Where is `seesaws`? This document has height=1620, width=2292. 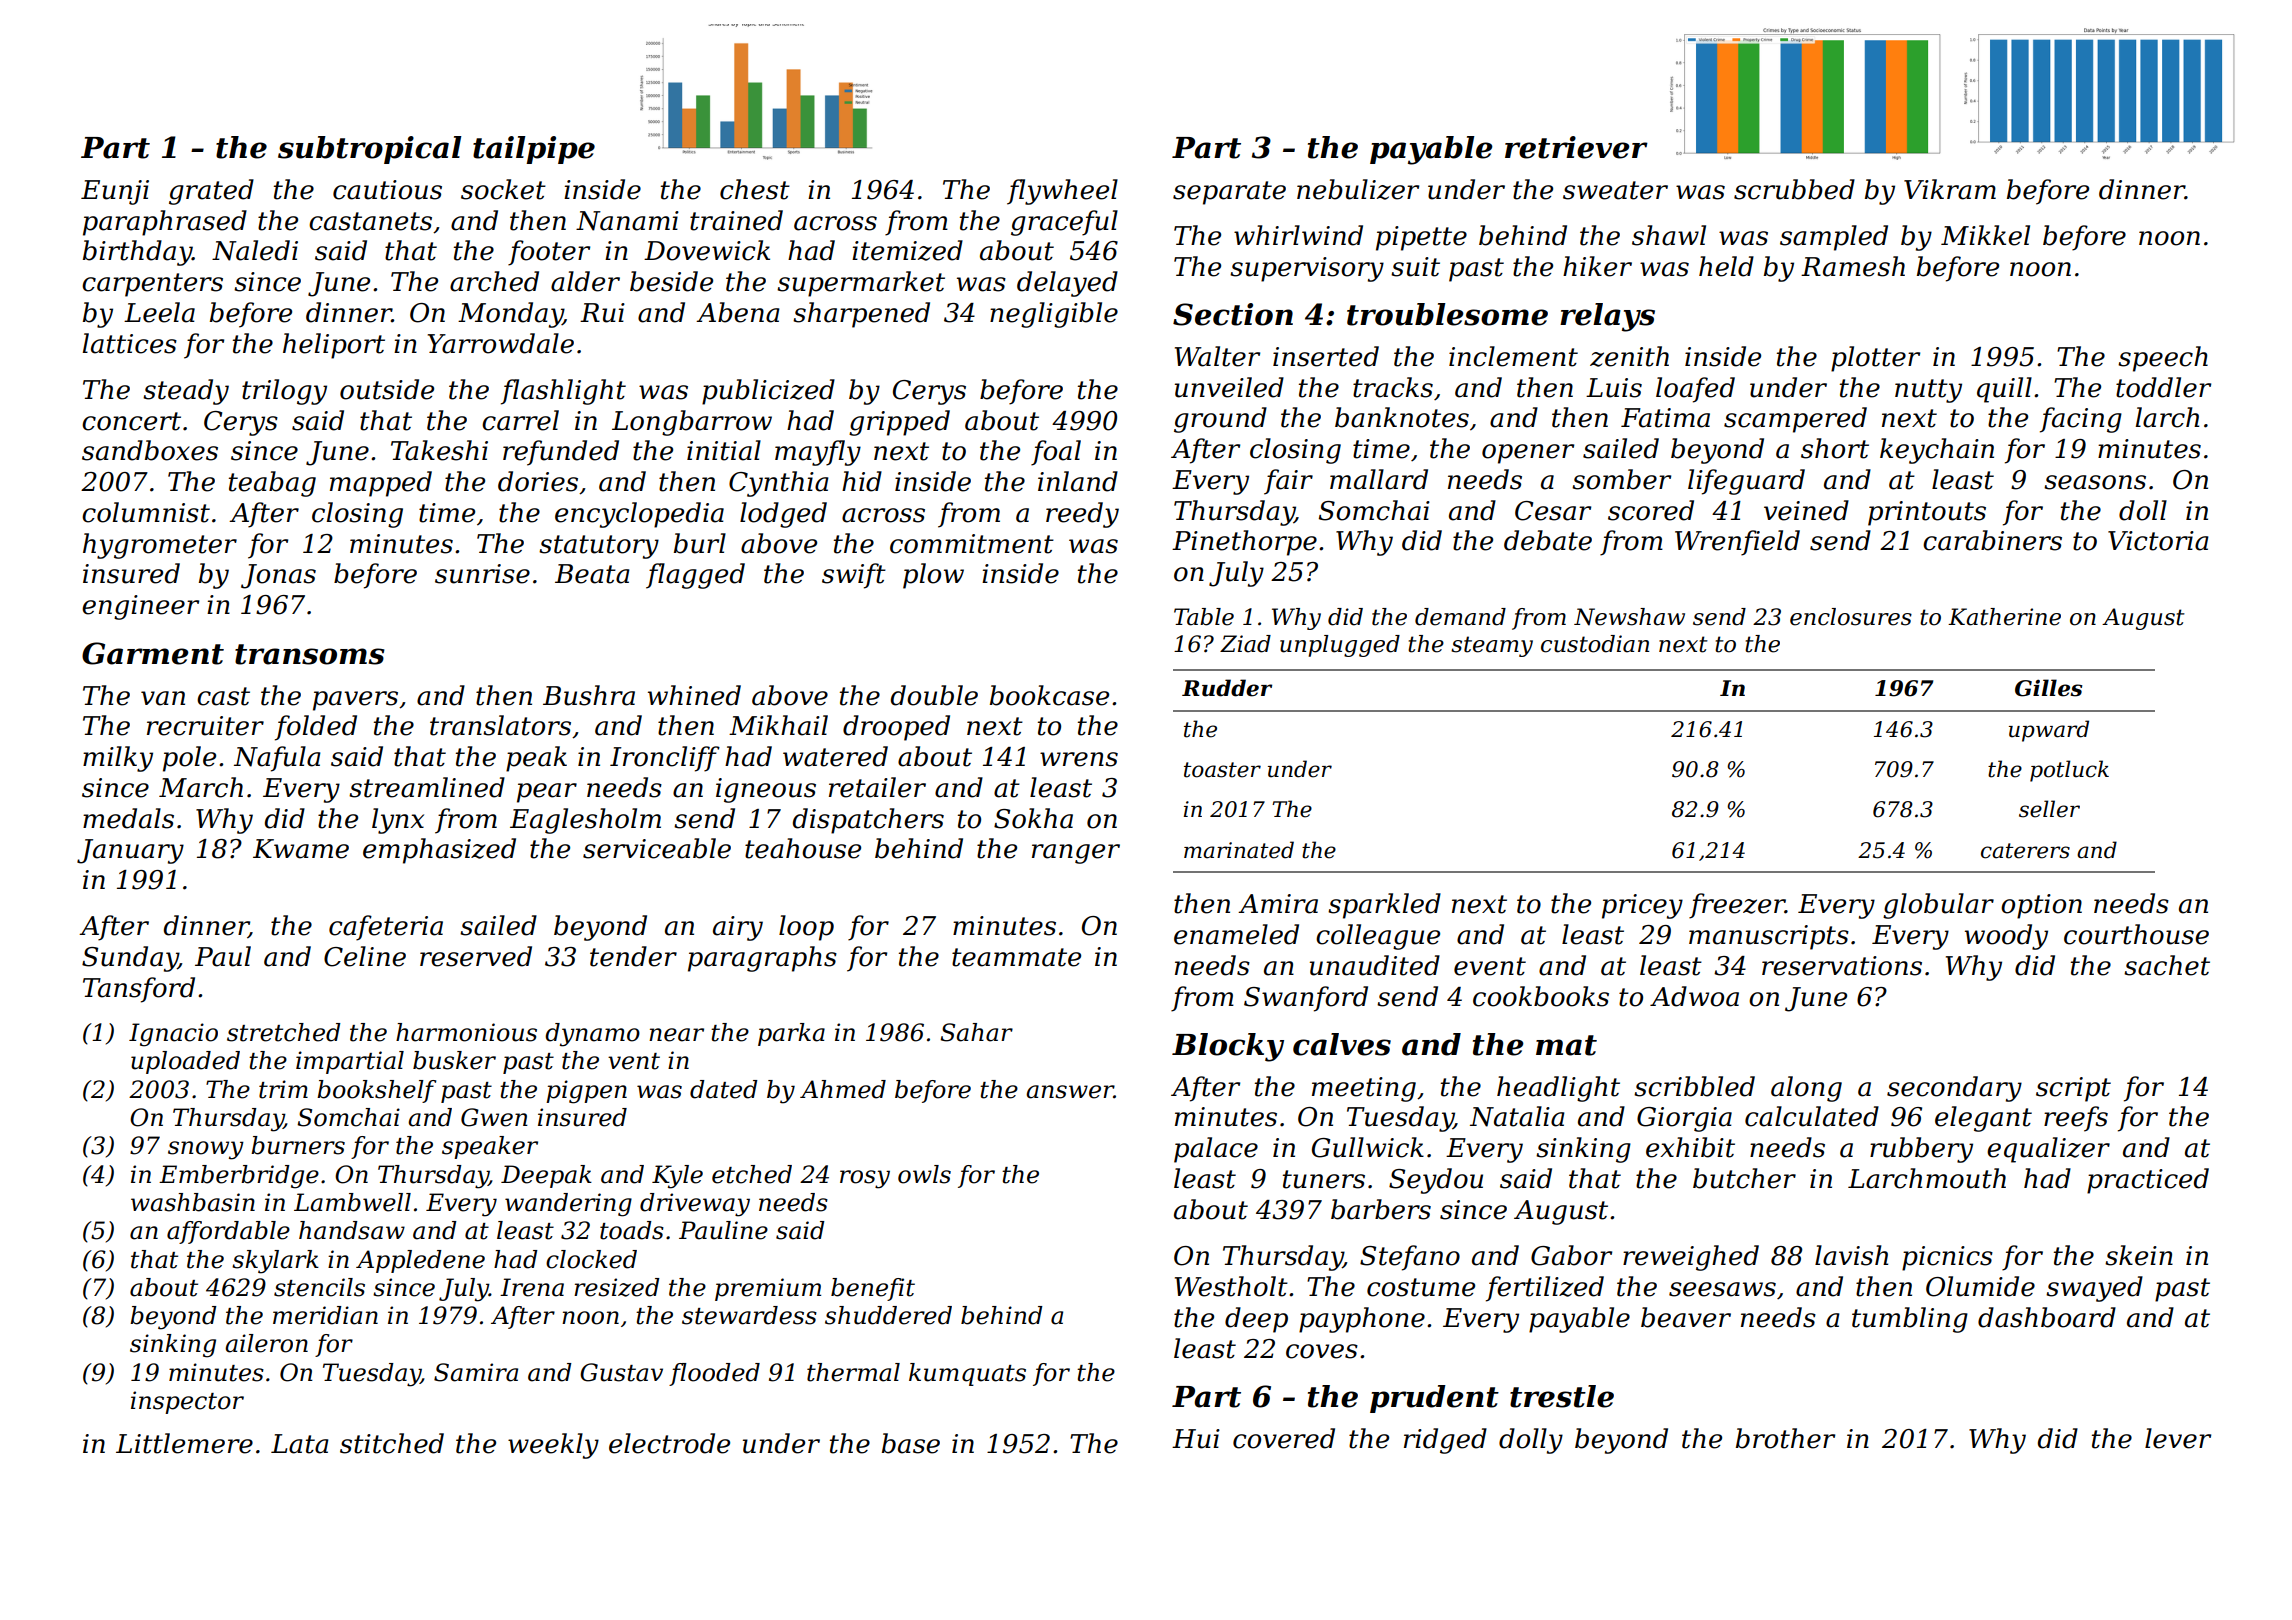
seesaws is located at coordinates (1722, 1289).
